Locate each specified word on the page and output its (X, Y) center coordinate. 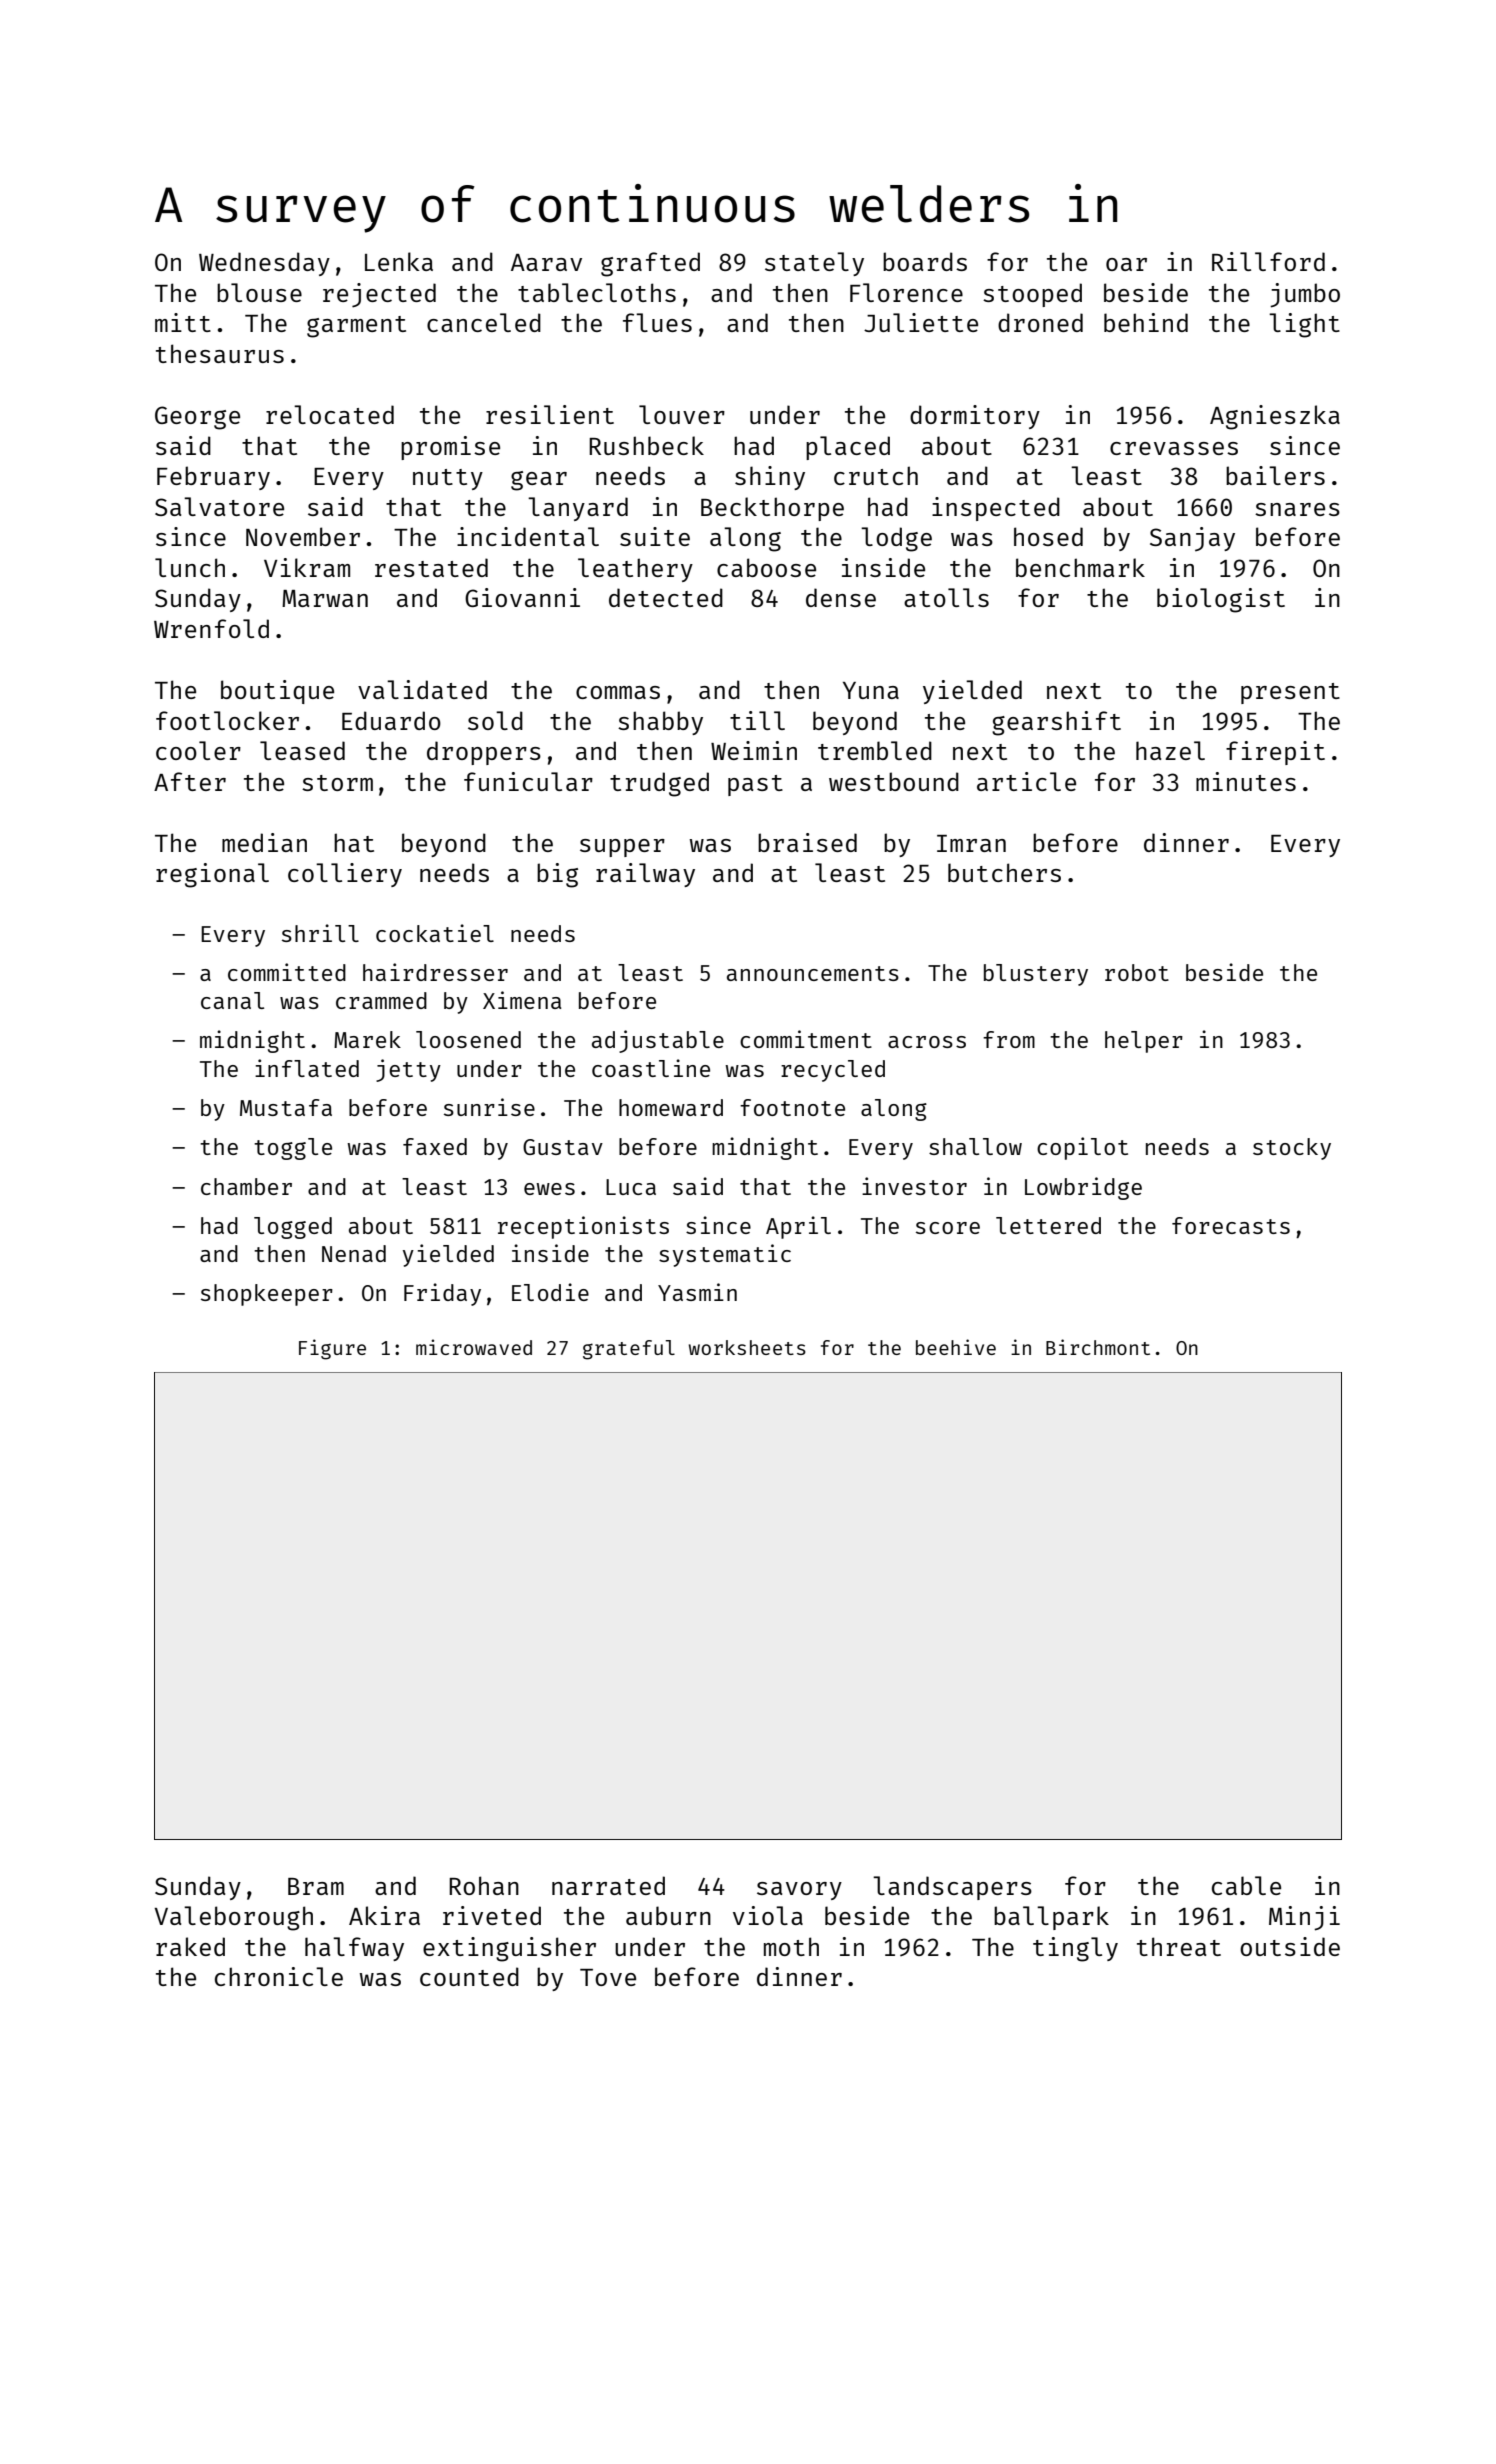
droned (1040, 322)
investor (914, 1186)
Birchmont (1098, 1347)
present (1290, 693)
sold (495, 720)
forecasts (1231, 1225)
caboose (766, 567)
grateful (629, 1350)
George (197, 418)
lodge (896, 539)
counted (469, 1976)
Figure (332, 1349)
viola (768, 1915)
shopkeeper (267, 1295)
